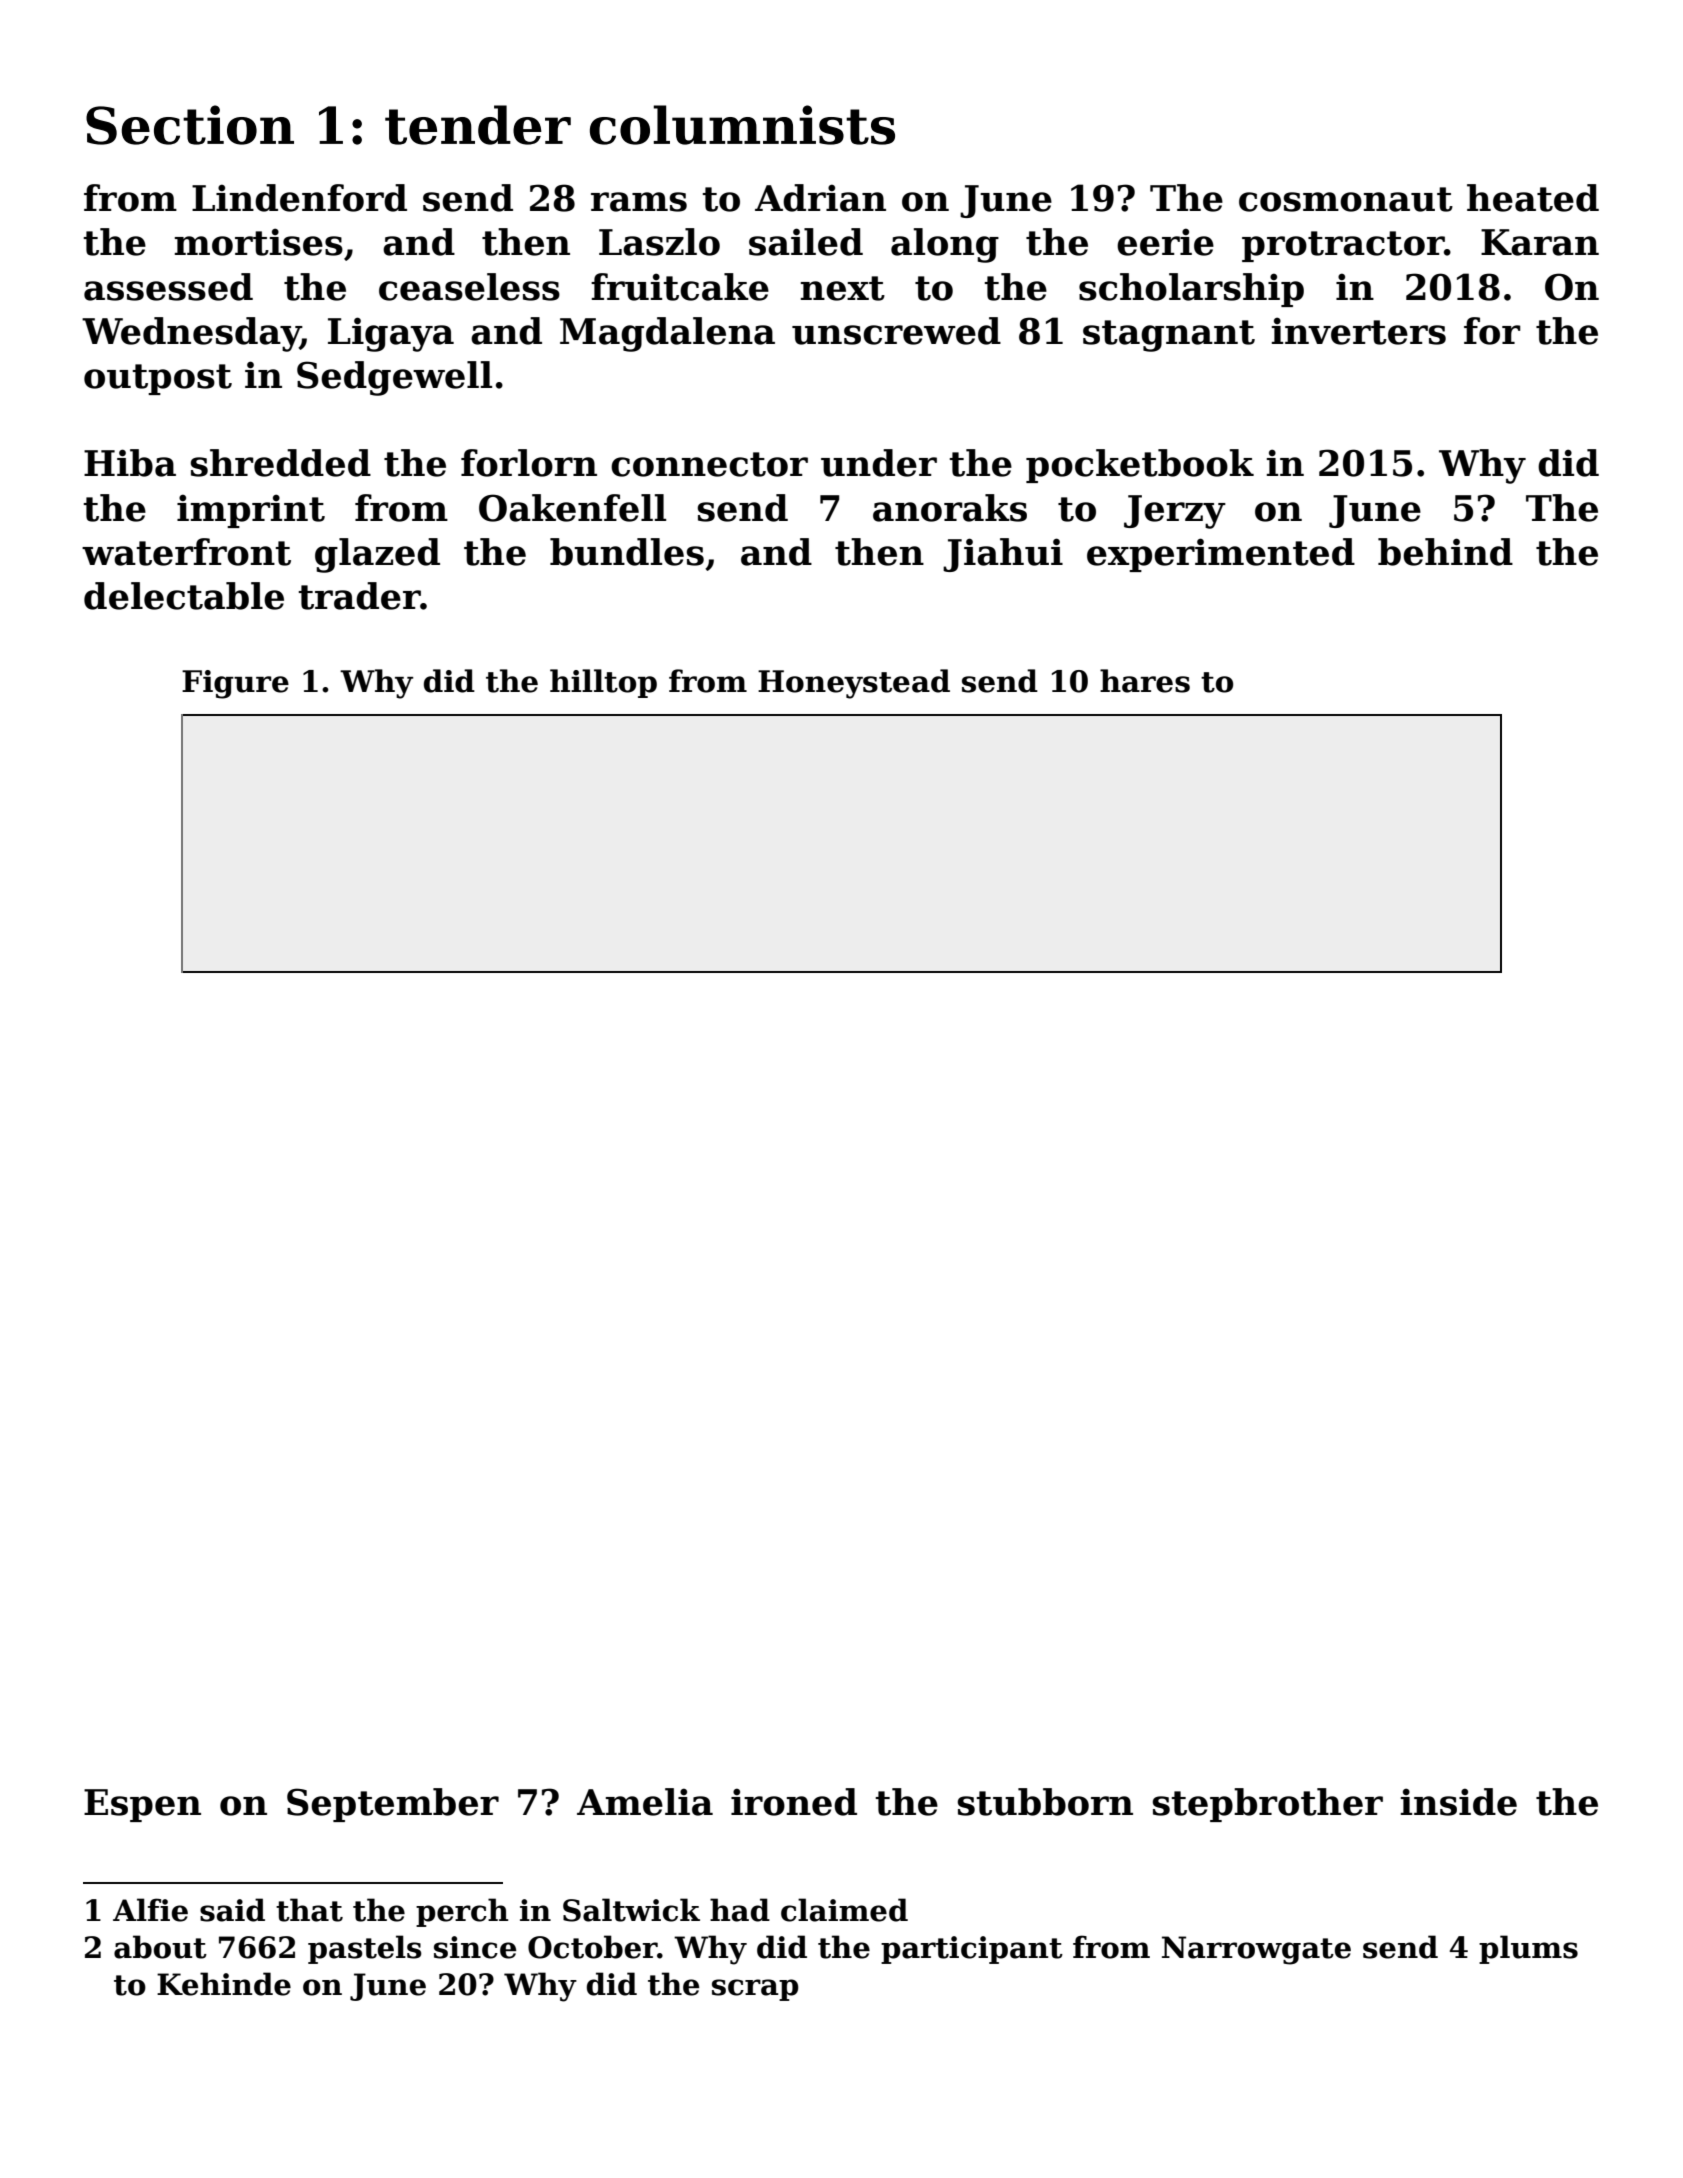  Describe the element at coordinates (950, 508) in the screenshot. I see `anoraks` at that location.
